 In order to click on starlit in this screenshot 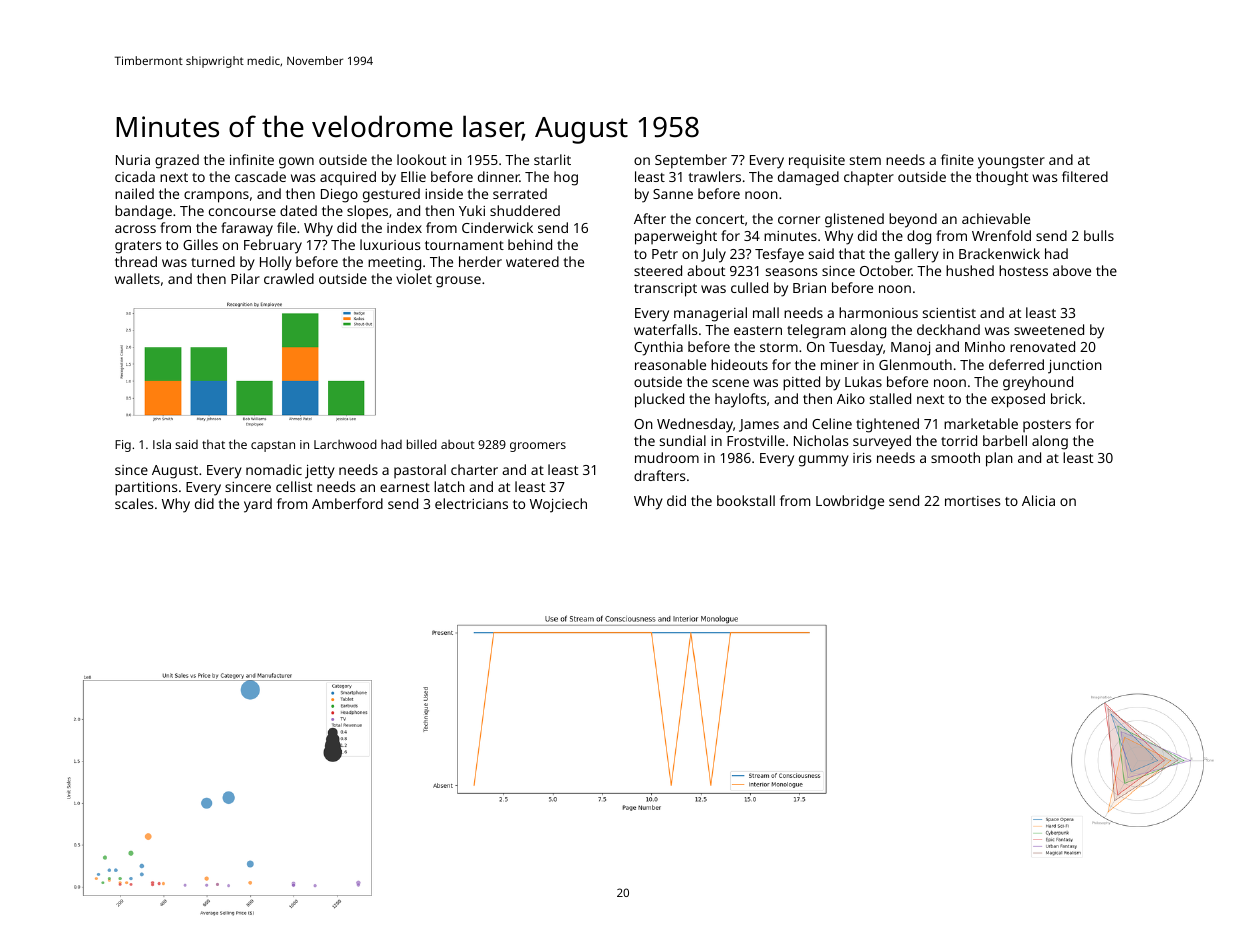, I will do `click(552, 159)`.
